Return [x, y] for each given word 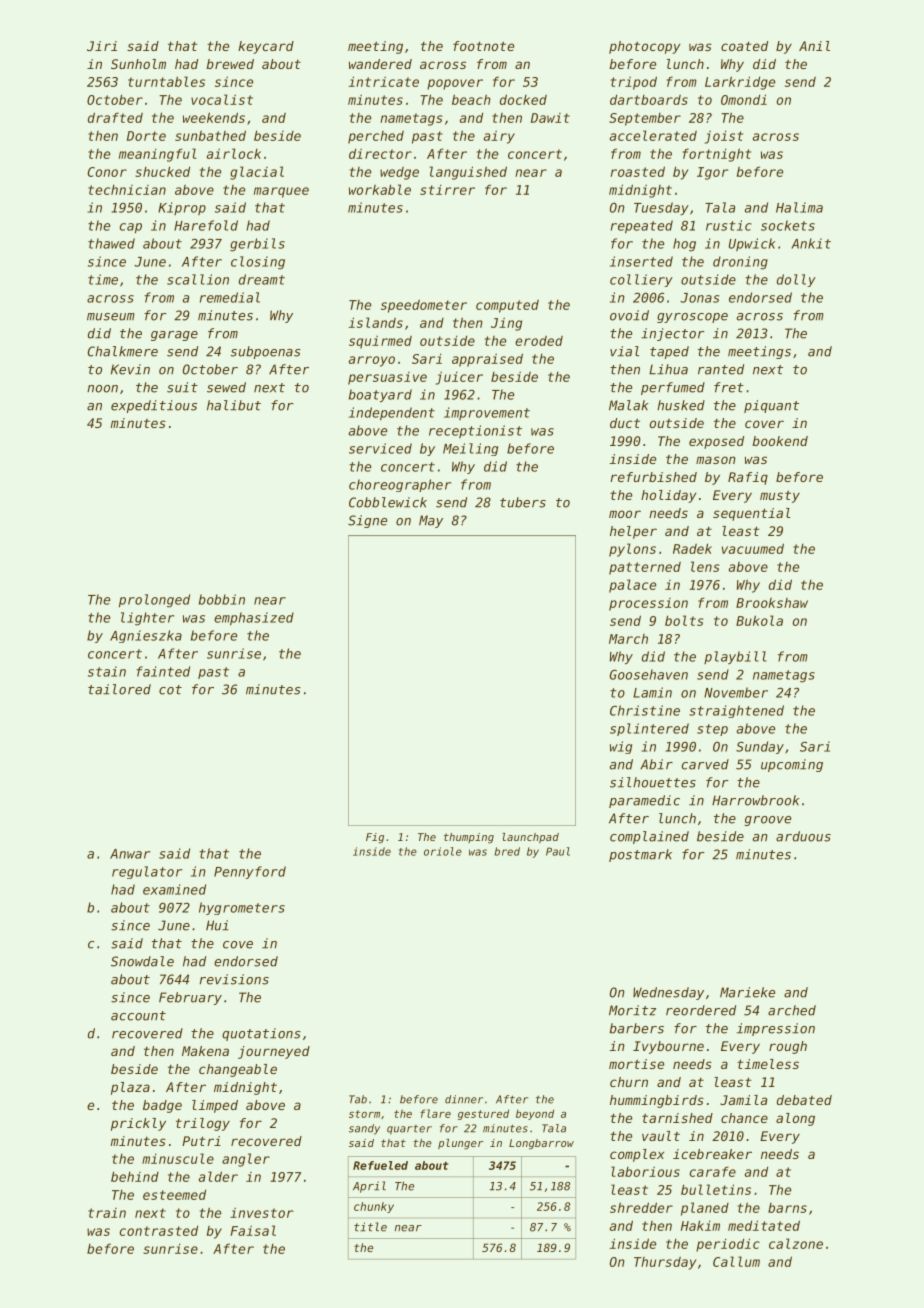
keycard [266, 47]
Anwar [130, 854]
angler [246, 1160]
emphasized [254, 618]
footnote [483, 46]
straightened [736, 711]
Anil [814, 46]
